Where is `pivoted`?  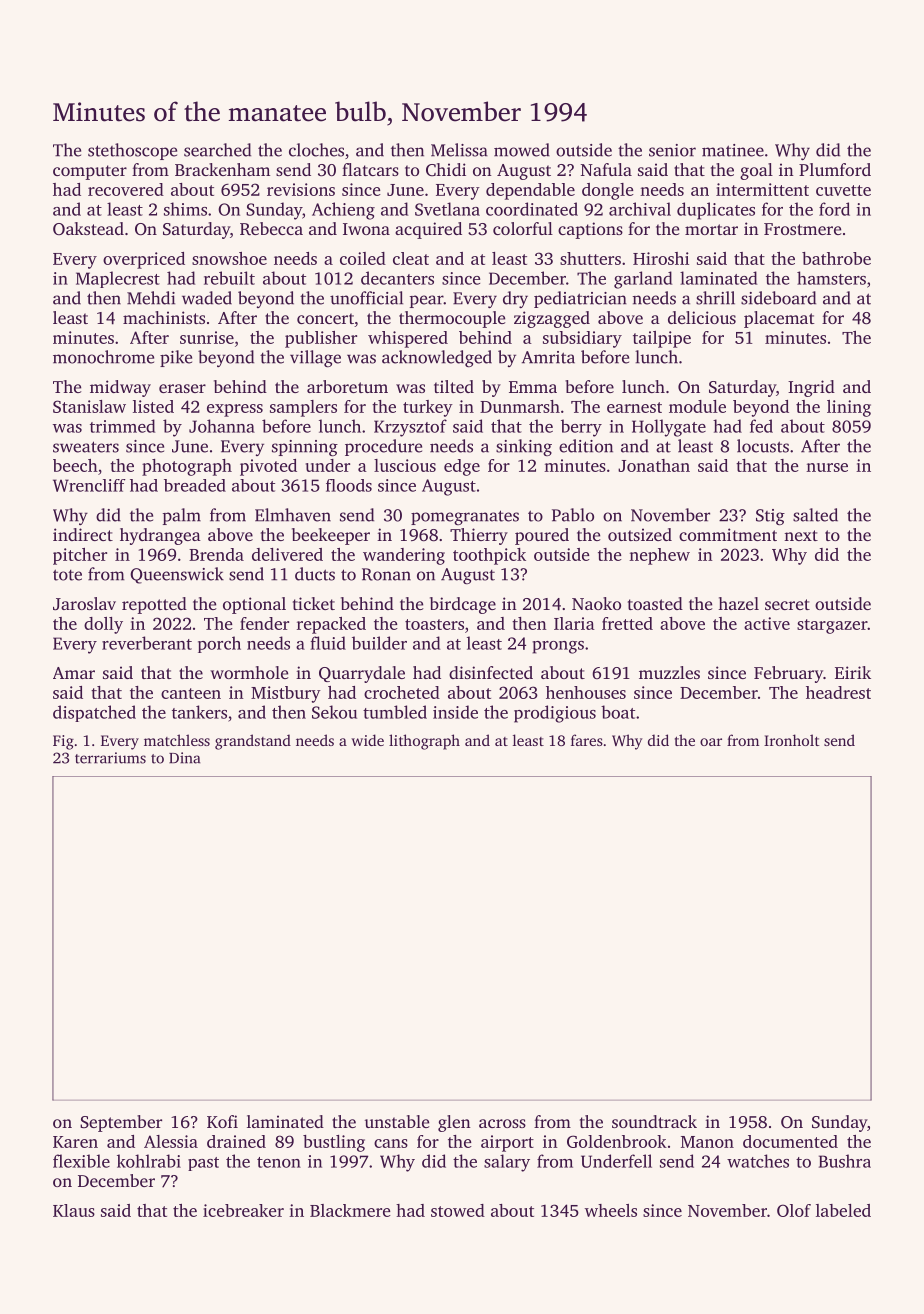 pivoted is located at coordinates (268, 467).
